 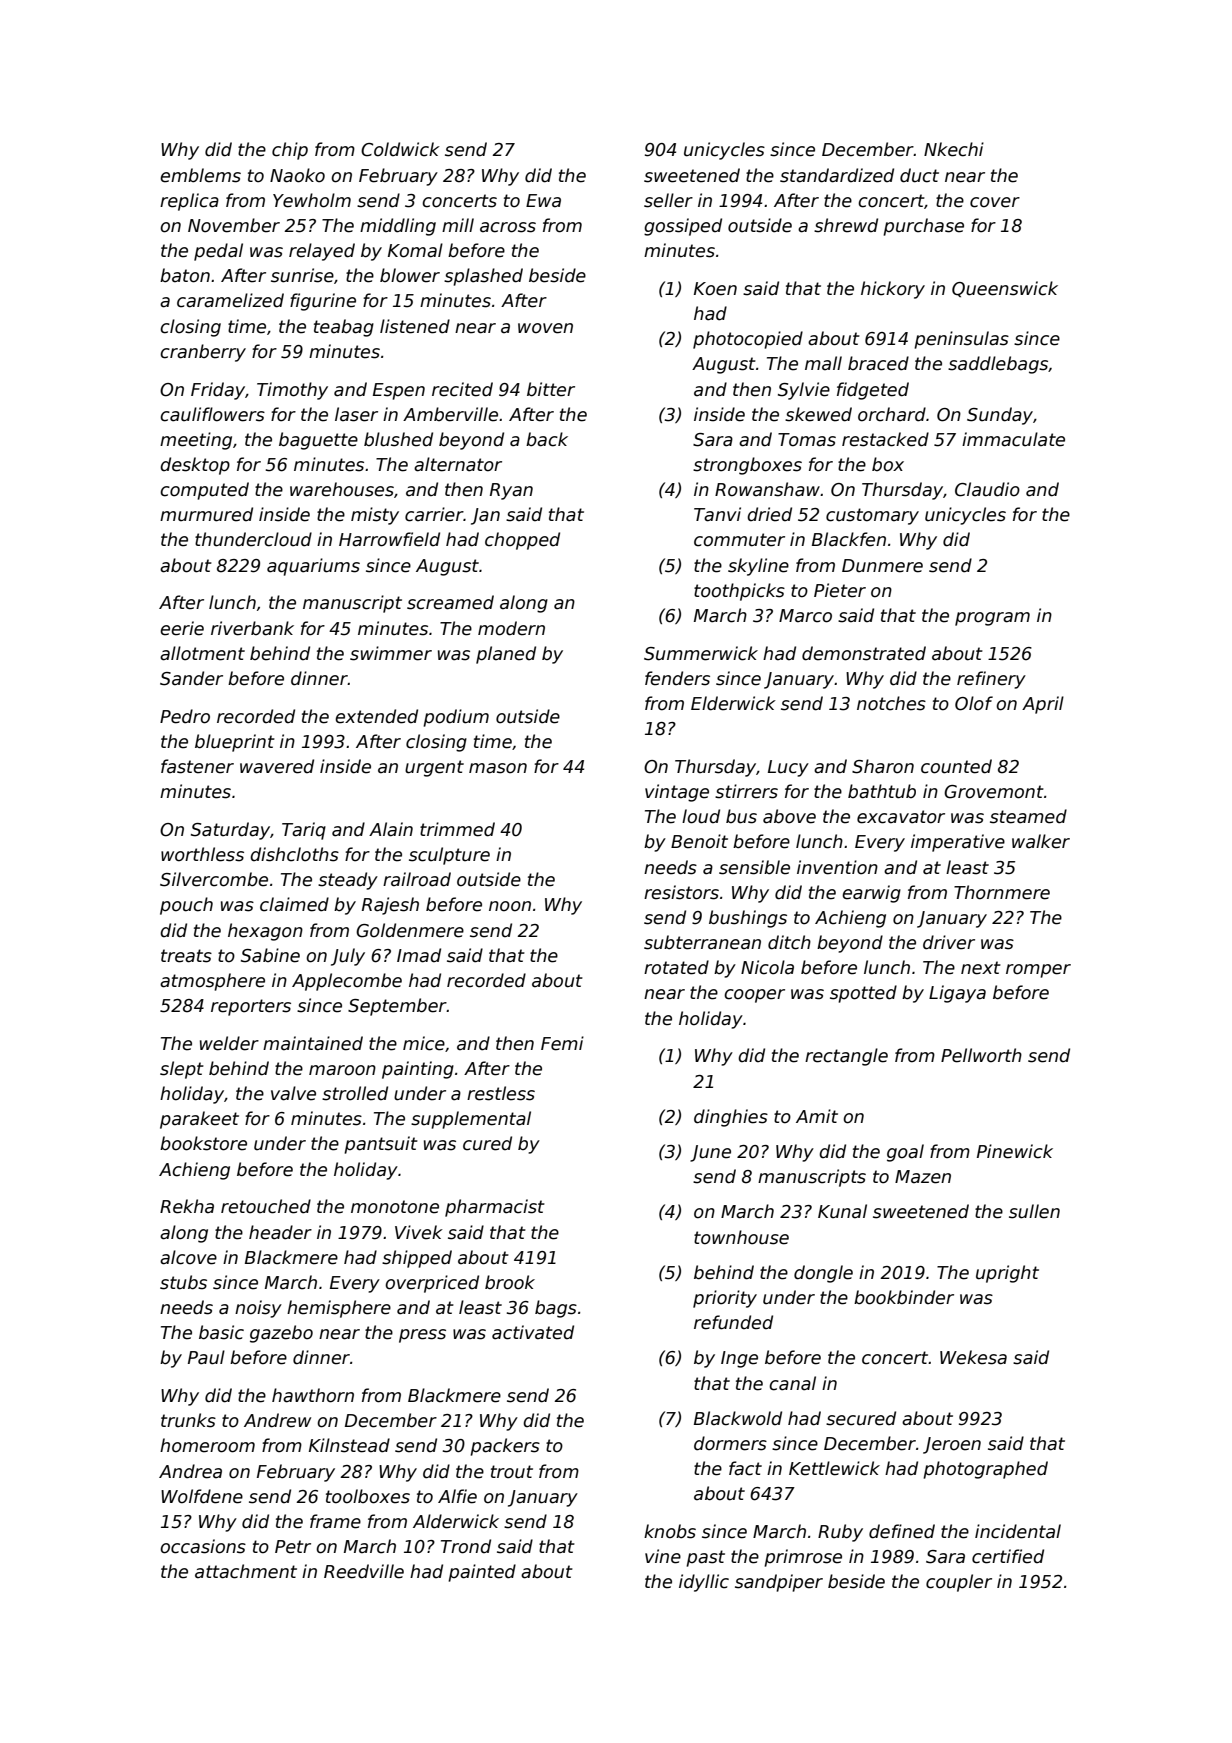 What do you see at coordinates (748, 340) in the screenshot?
I see `photocopied` at bounding box center [748, 340].
